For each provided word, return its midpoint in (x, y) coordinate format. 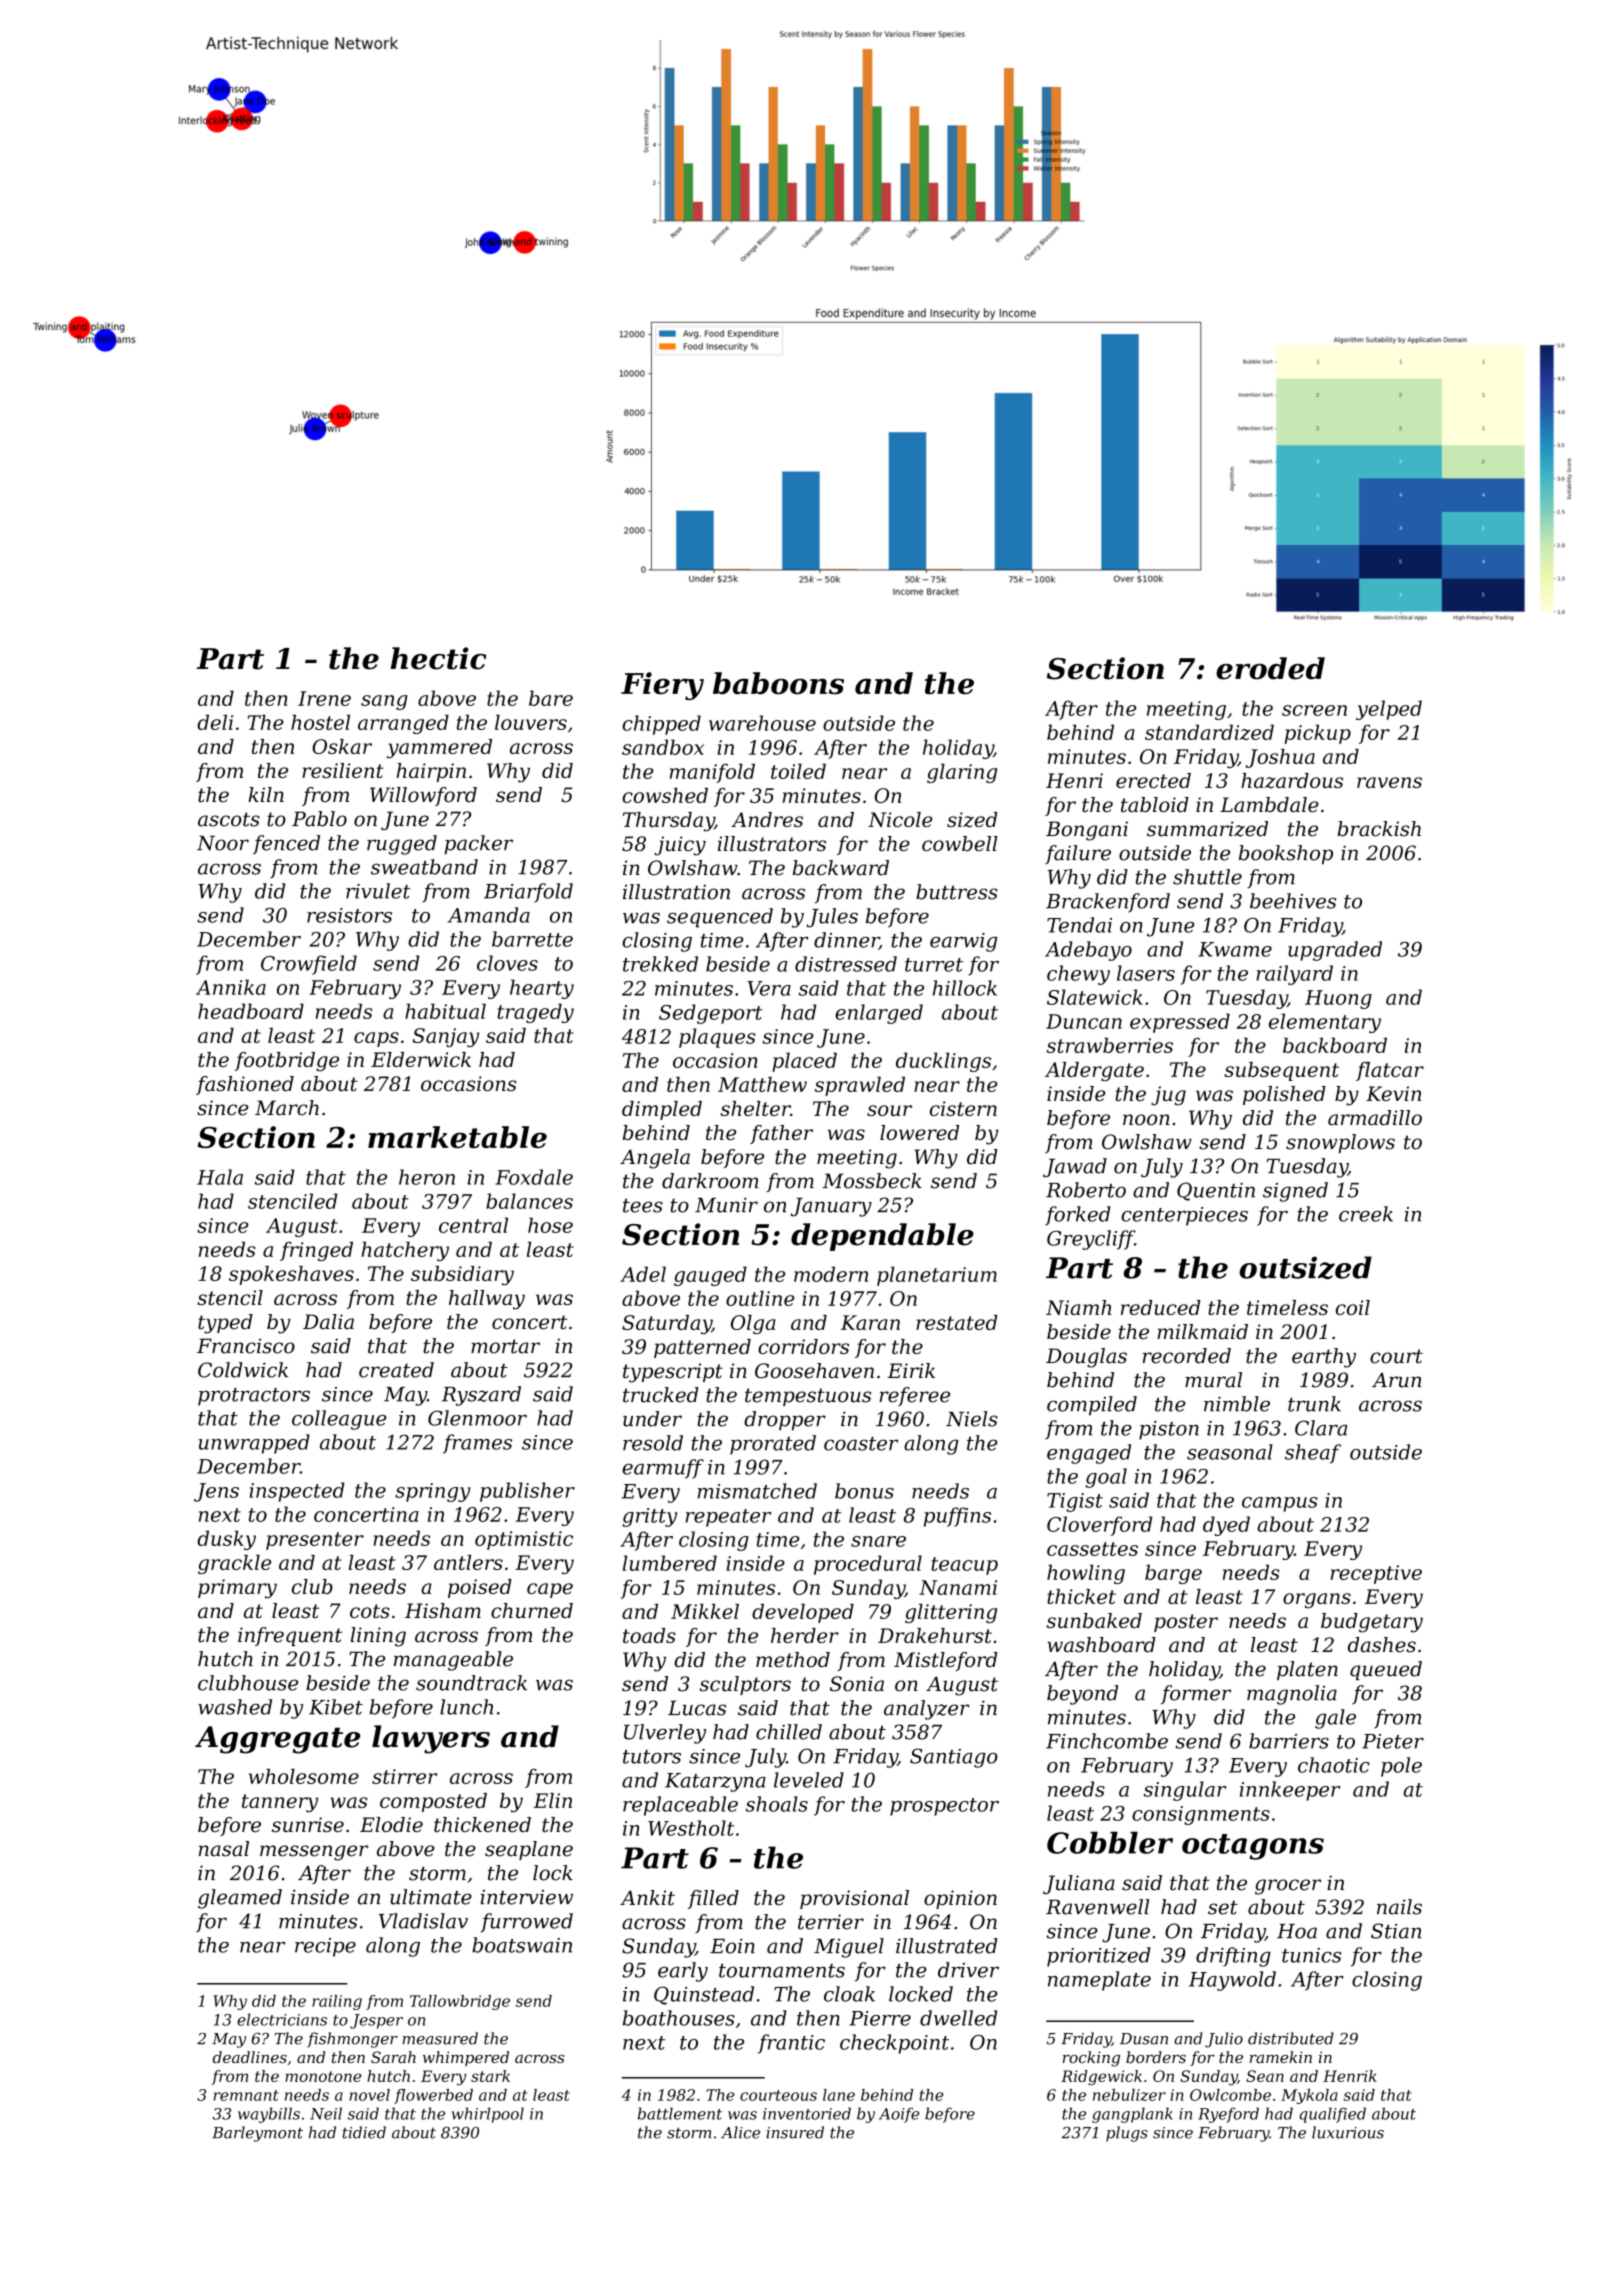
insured (795, 2132)
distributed (1291, 2038)
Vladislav (423, 1921)
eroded (1270, 668)
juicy (680, 846)
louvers (531, 722)
